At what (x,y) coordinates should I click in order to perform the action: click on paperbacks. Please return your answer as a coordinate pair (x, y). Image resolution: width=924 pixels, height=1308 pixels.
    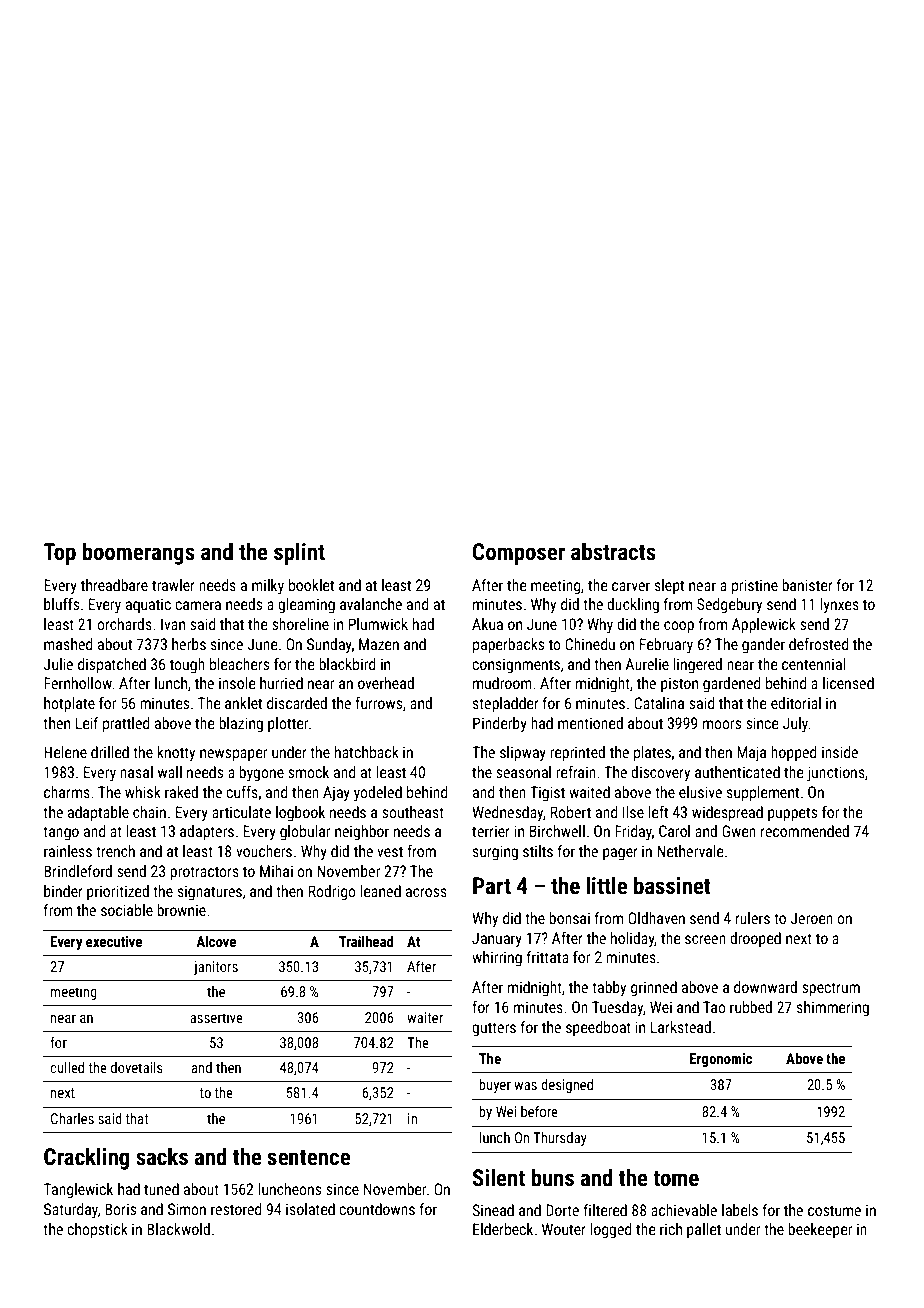
    Looking at the image, I should click on (508, 645).
